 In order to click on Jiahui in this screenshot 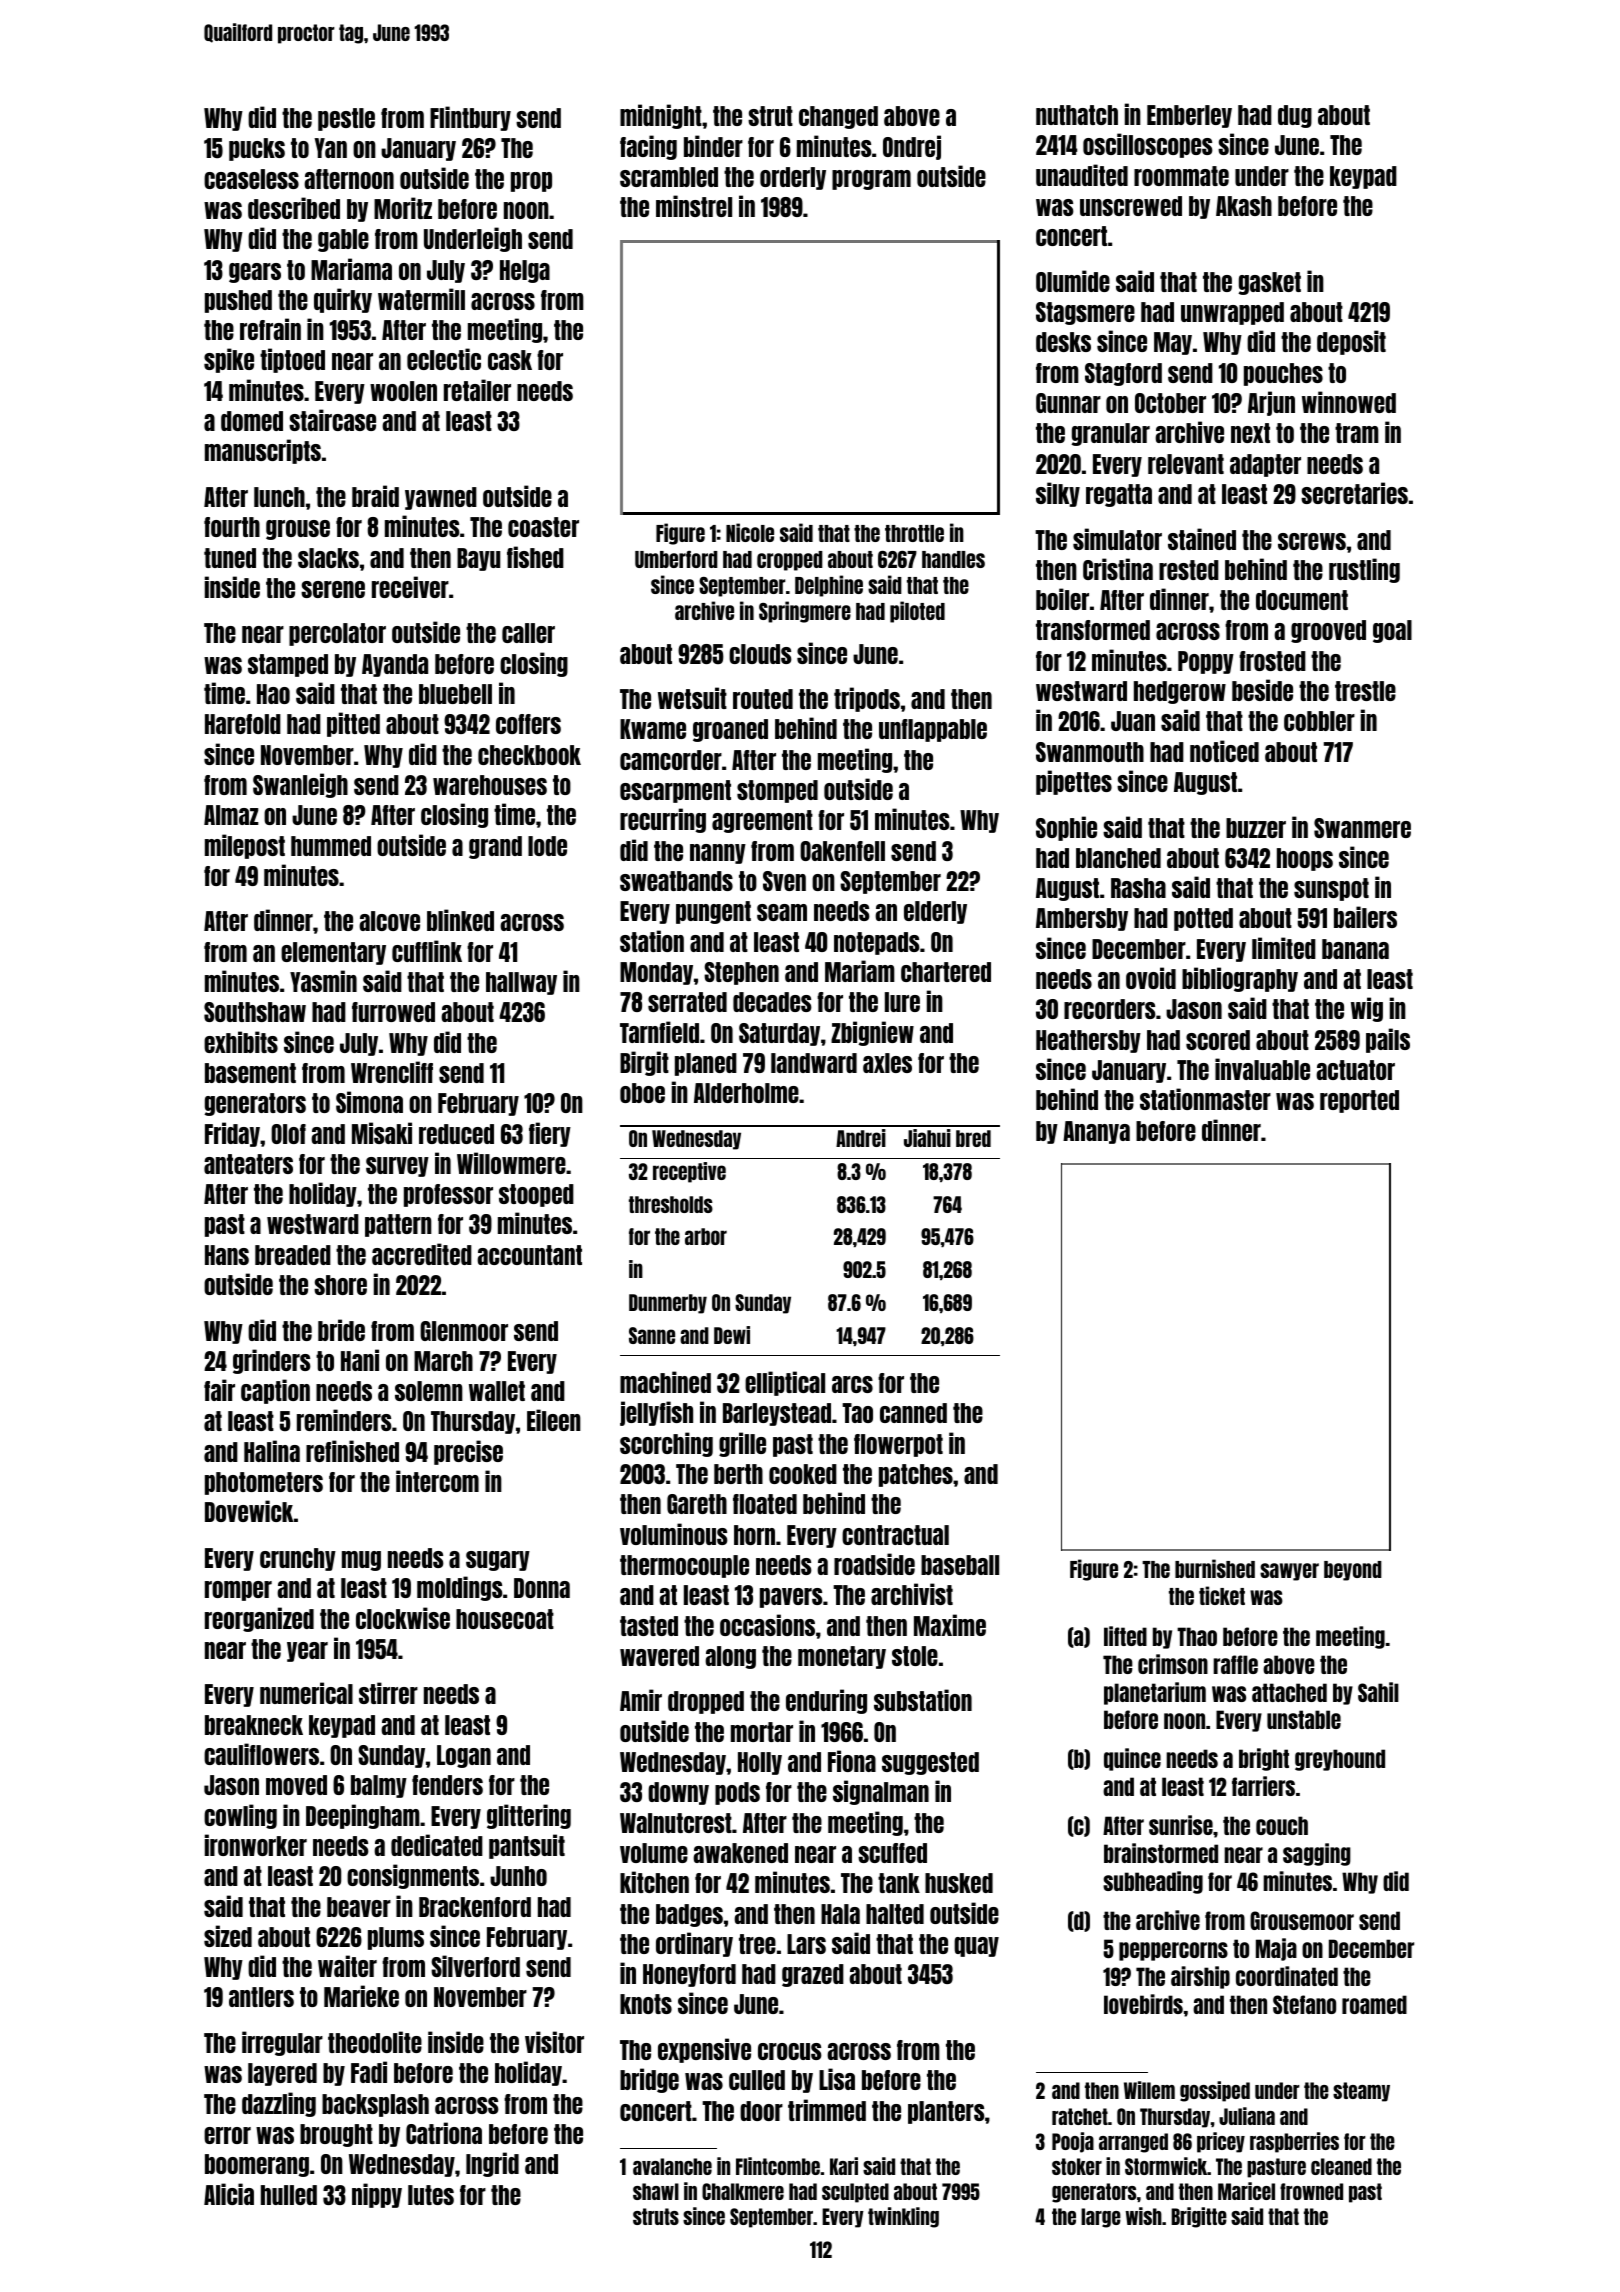, I will do `click(927, 1138)`.
